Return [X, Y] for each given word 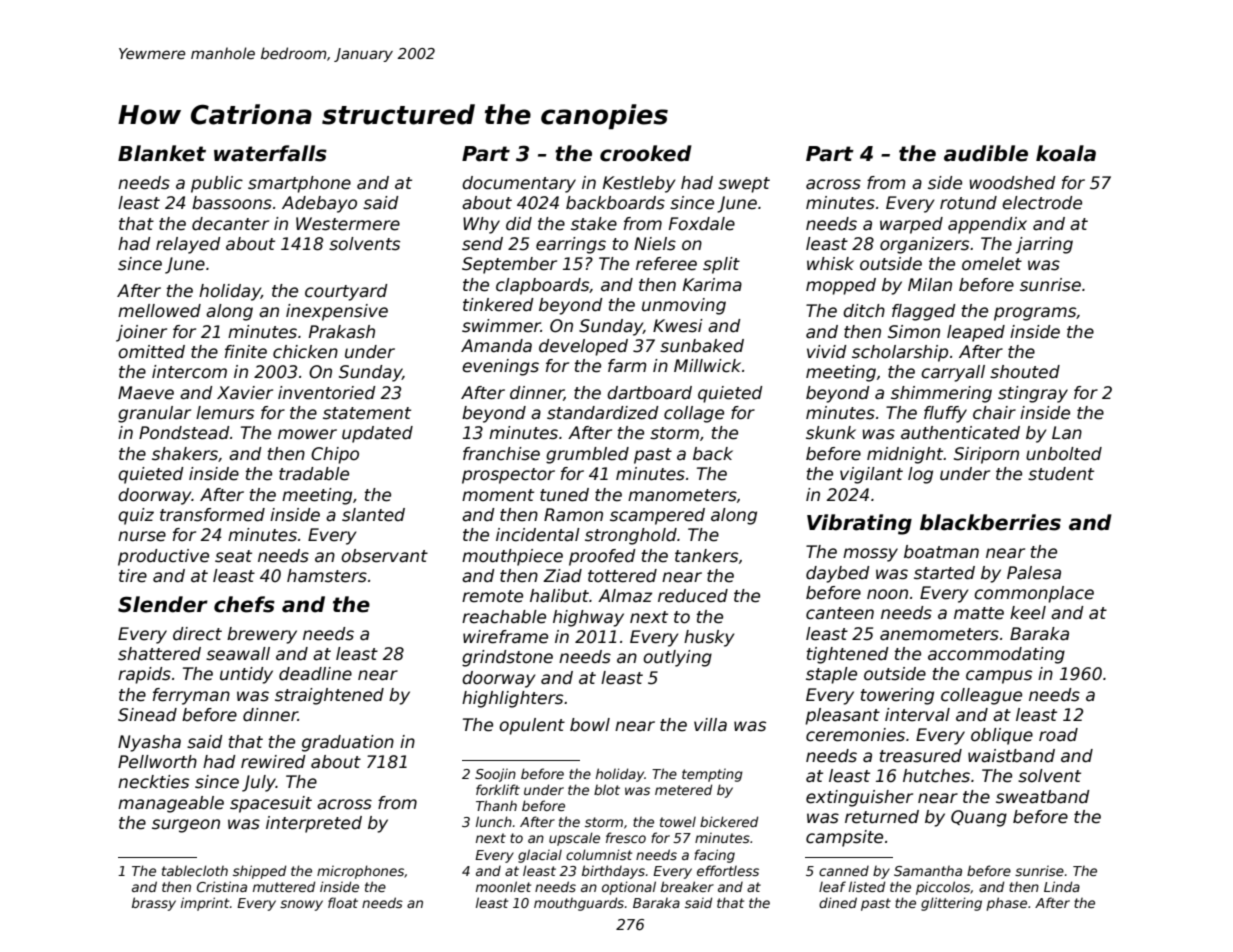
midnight [905, 455]
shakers [185, 454]
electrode [1042, 203]
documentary [519, 184]
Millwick [707, 366]
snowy [301, 905]
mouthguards [579, 904]
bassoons [232, 203]
